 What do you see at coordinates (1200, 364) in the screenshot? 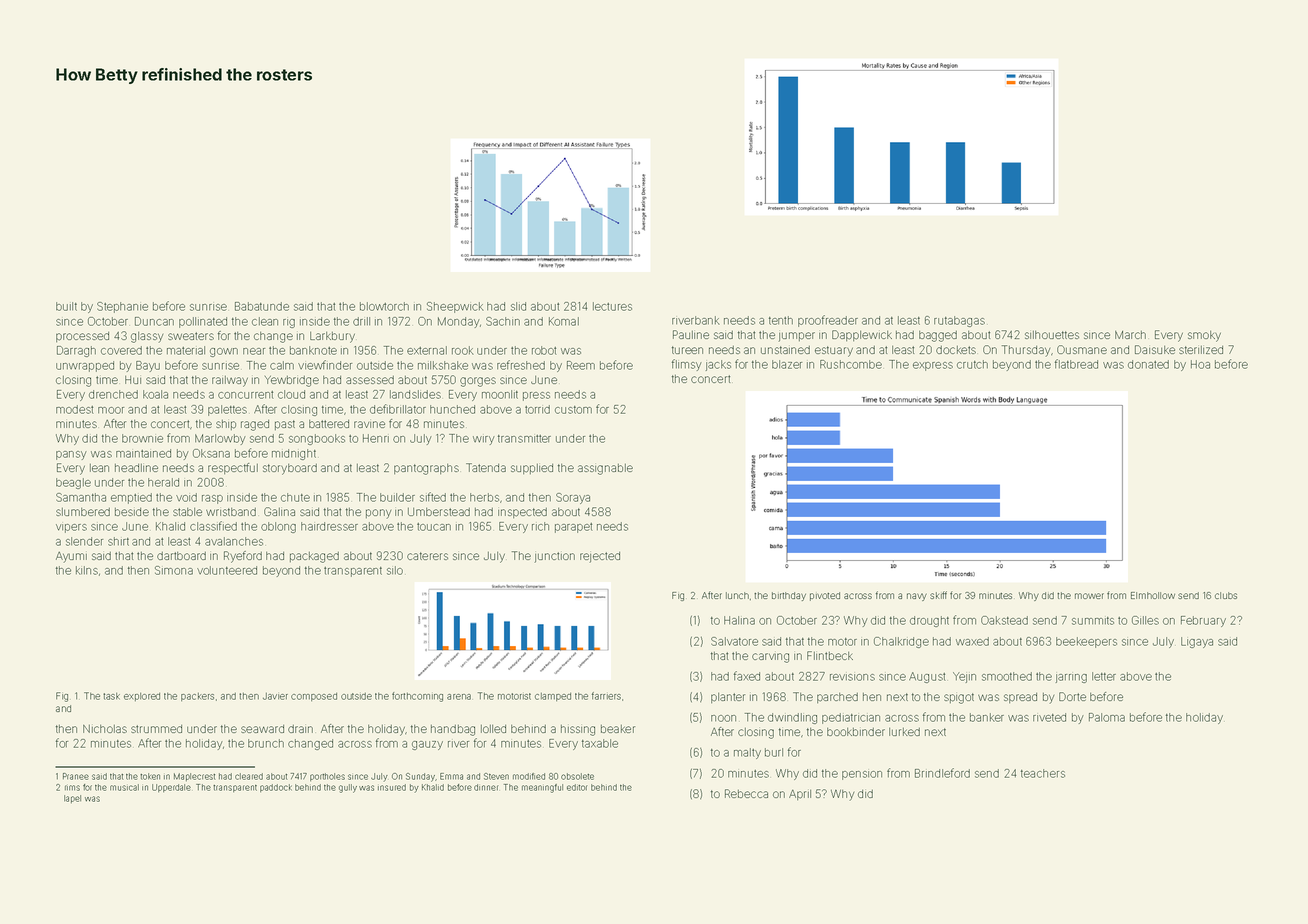
I see `Hoa` at bounding box center [1200, 364].
